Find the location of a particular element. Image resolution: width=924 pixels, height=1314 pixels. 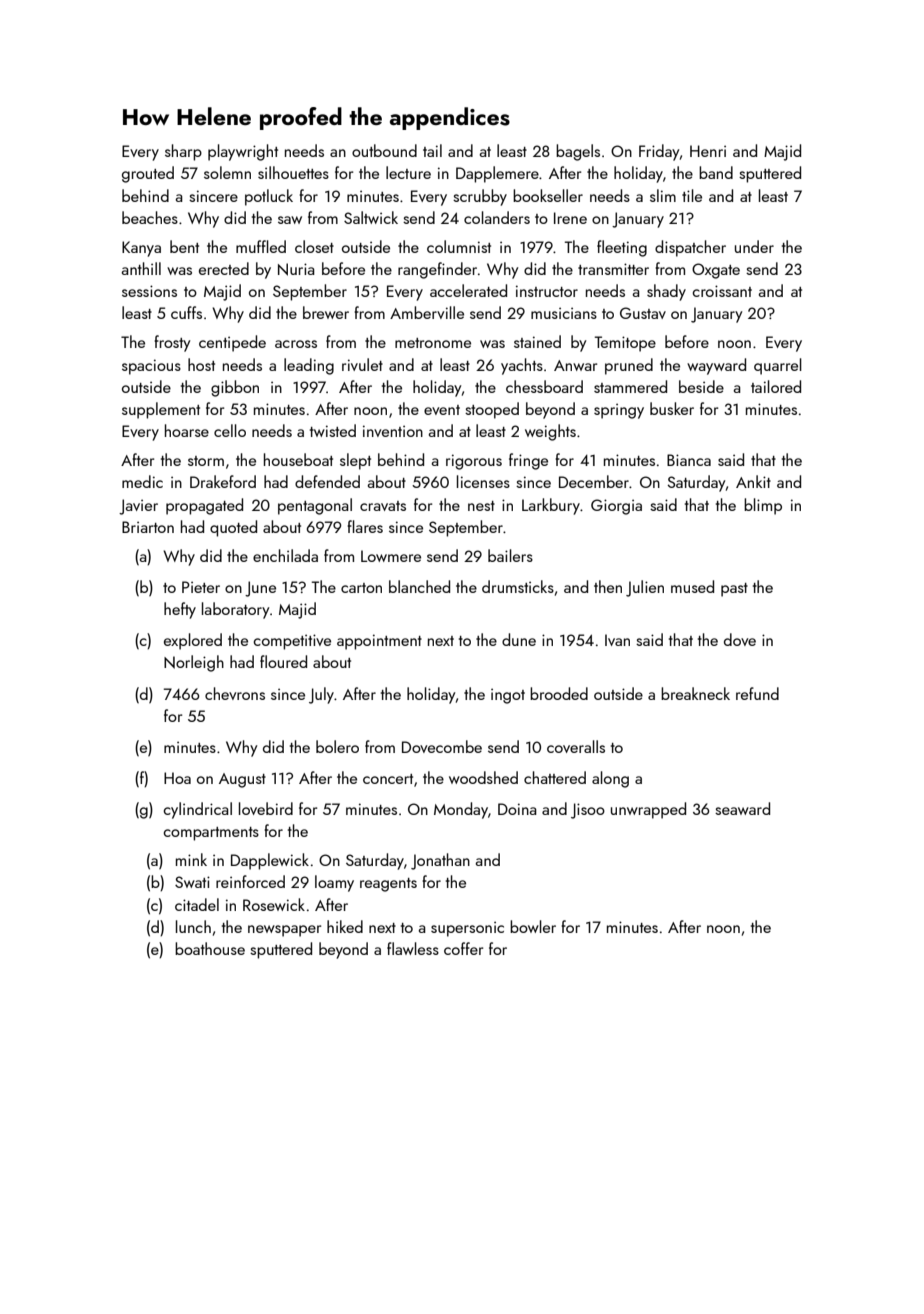

June is located at coordinates (260, 589).
